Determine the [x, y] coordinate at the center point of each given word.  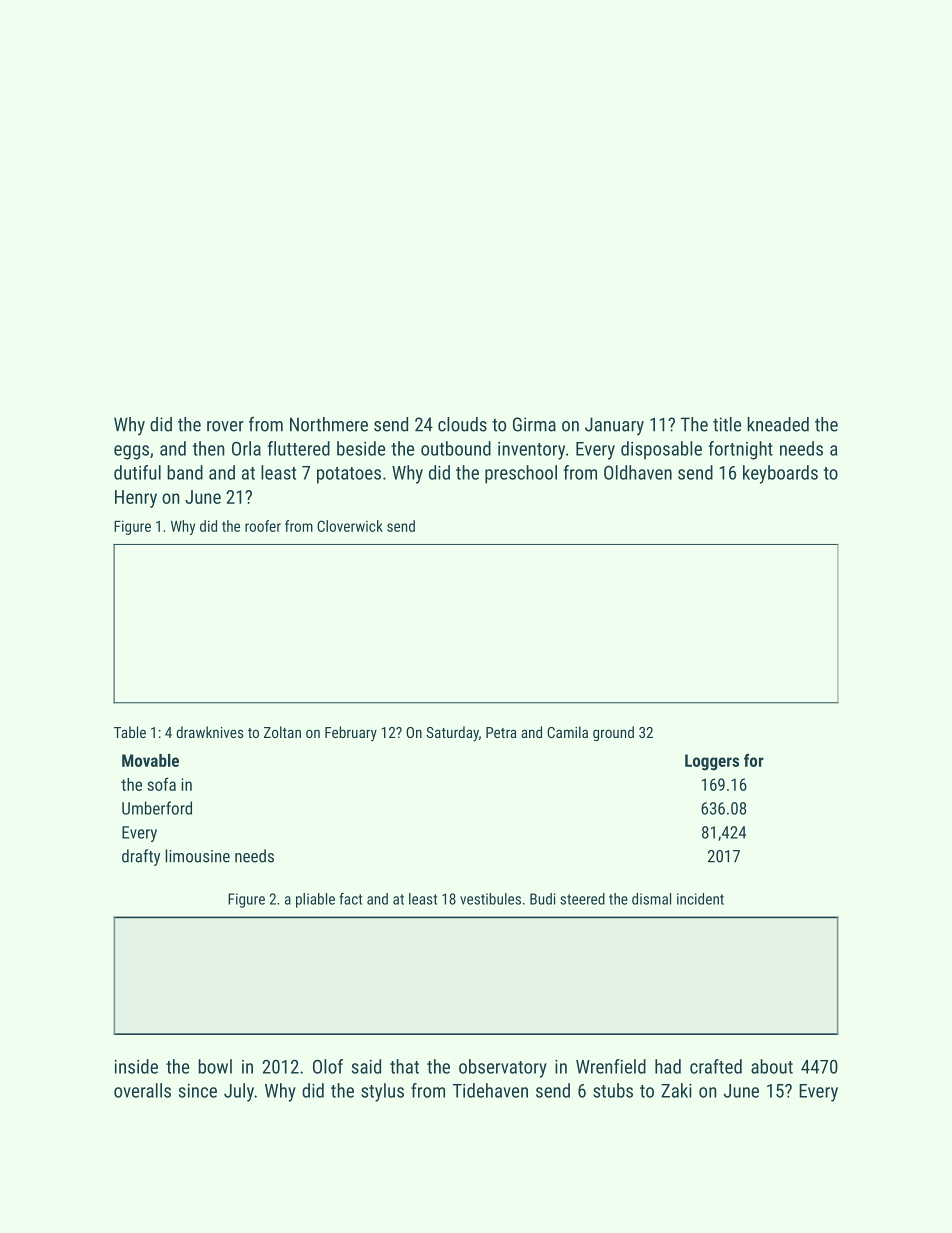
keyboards [780, 474]
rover [225, 426]
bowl [215, 1066]
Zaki [676, 1090]
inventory [531, 451]
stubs [613, 1090]
